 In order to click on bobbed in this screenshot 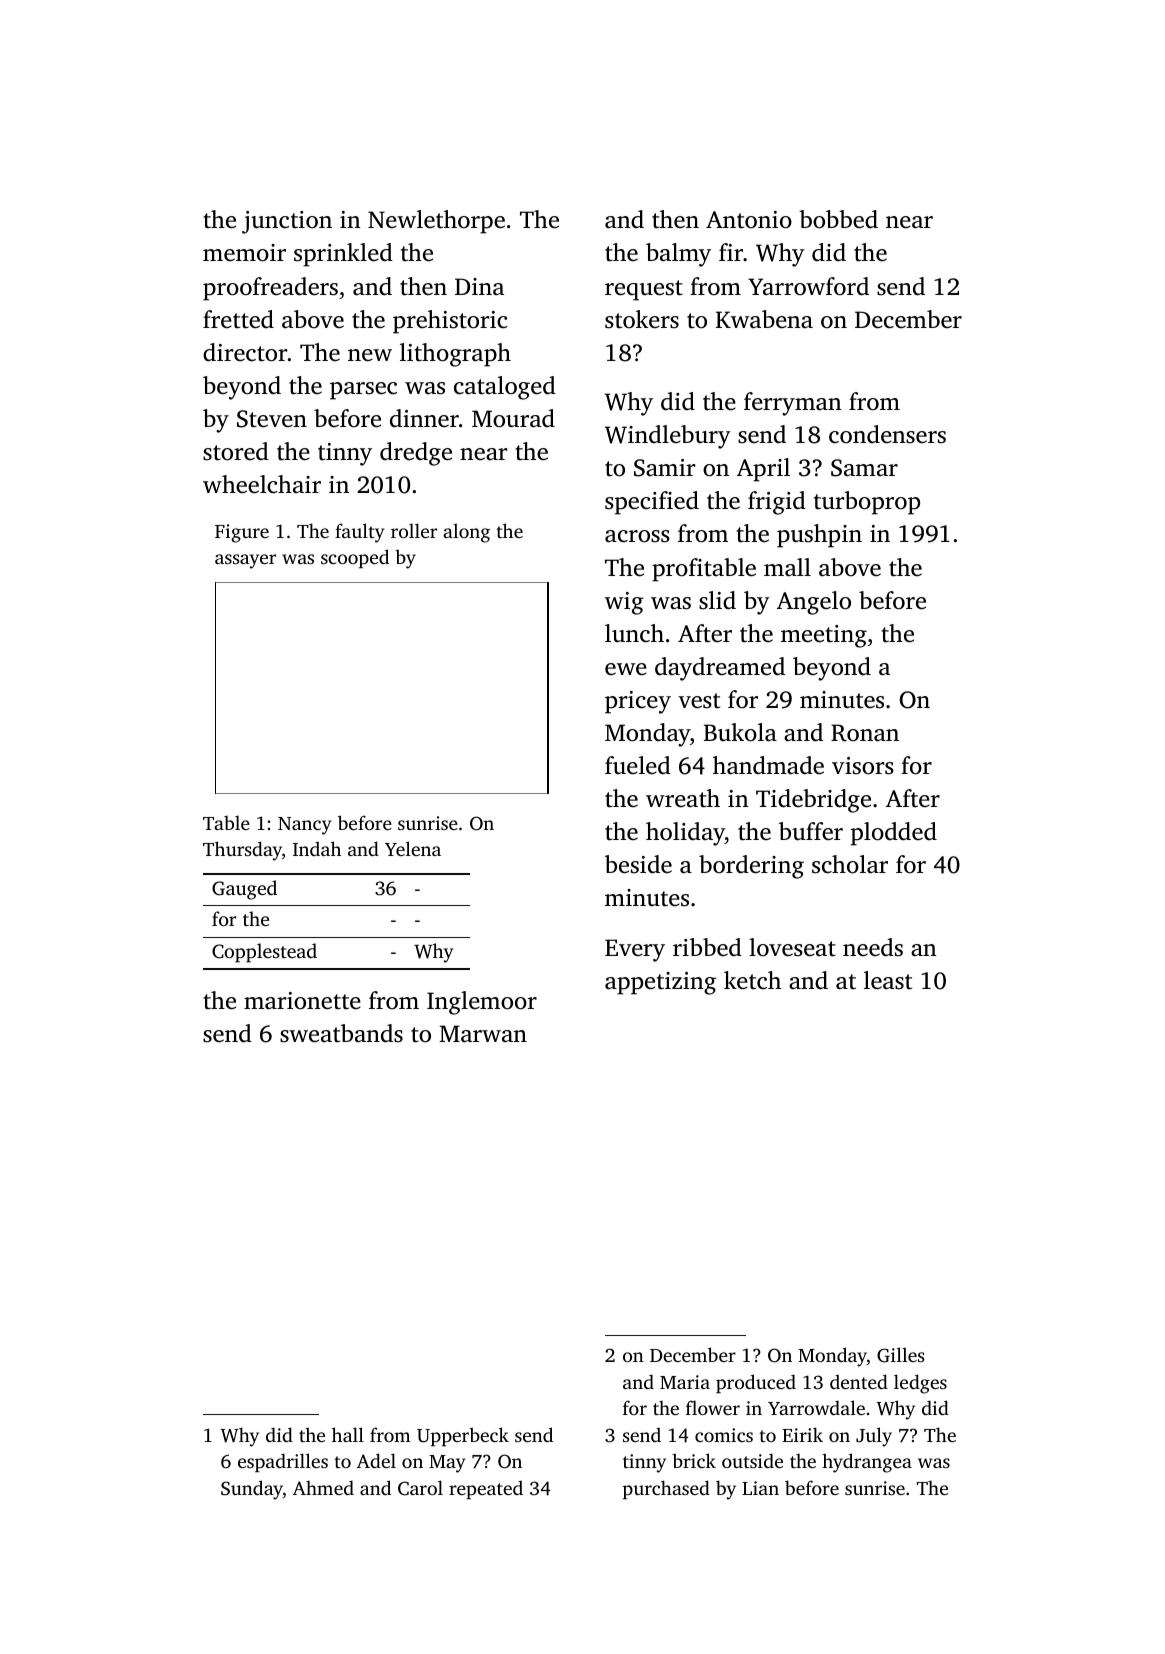, I will do `click(838, 219)`.
